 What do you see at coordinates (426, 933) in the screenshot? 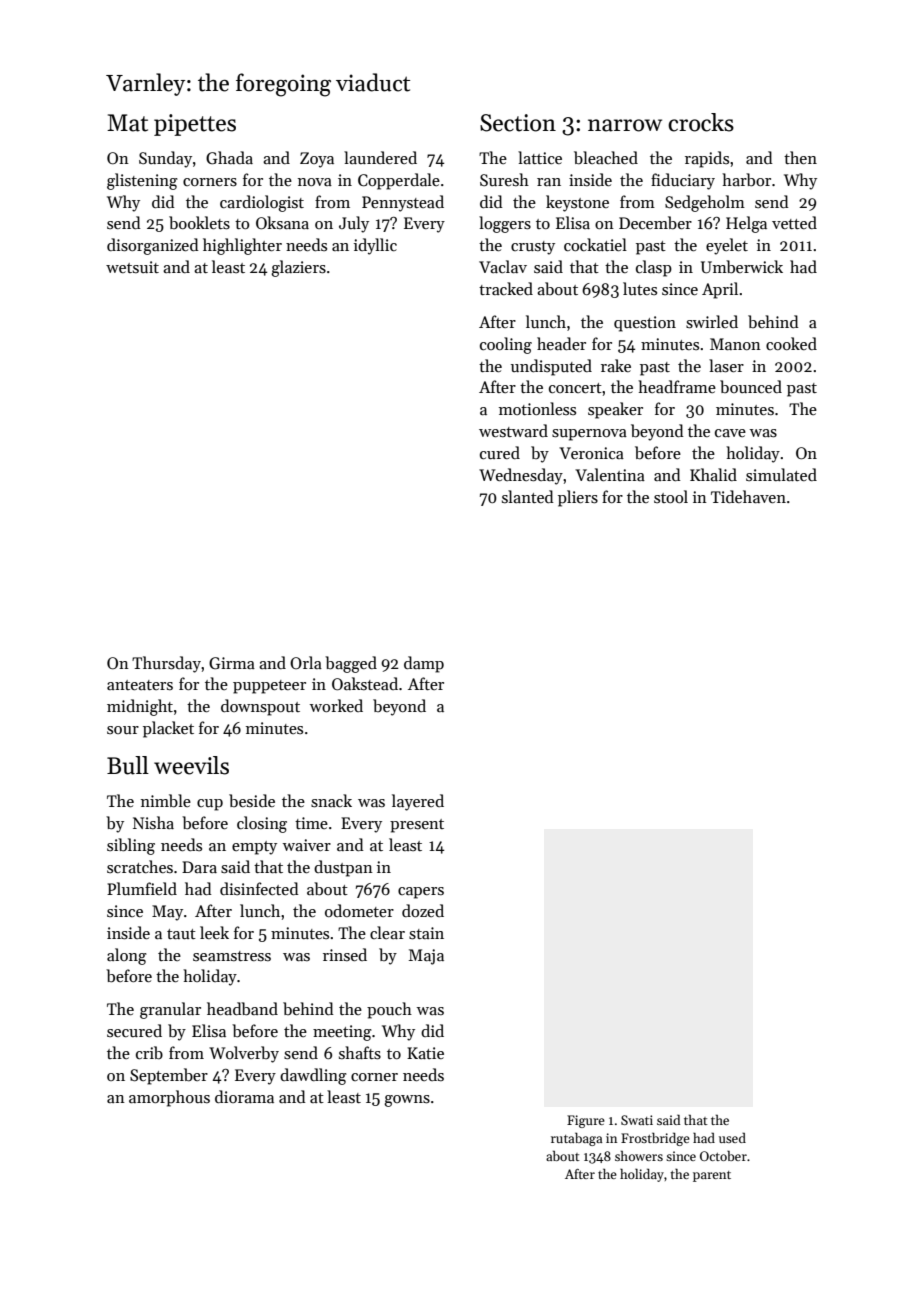
I see `stain` at bounding box center [426, 933].
